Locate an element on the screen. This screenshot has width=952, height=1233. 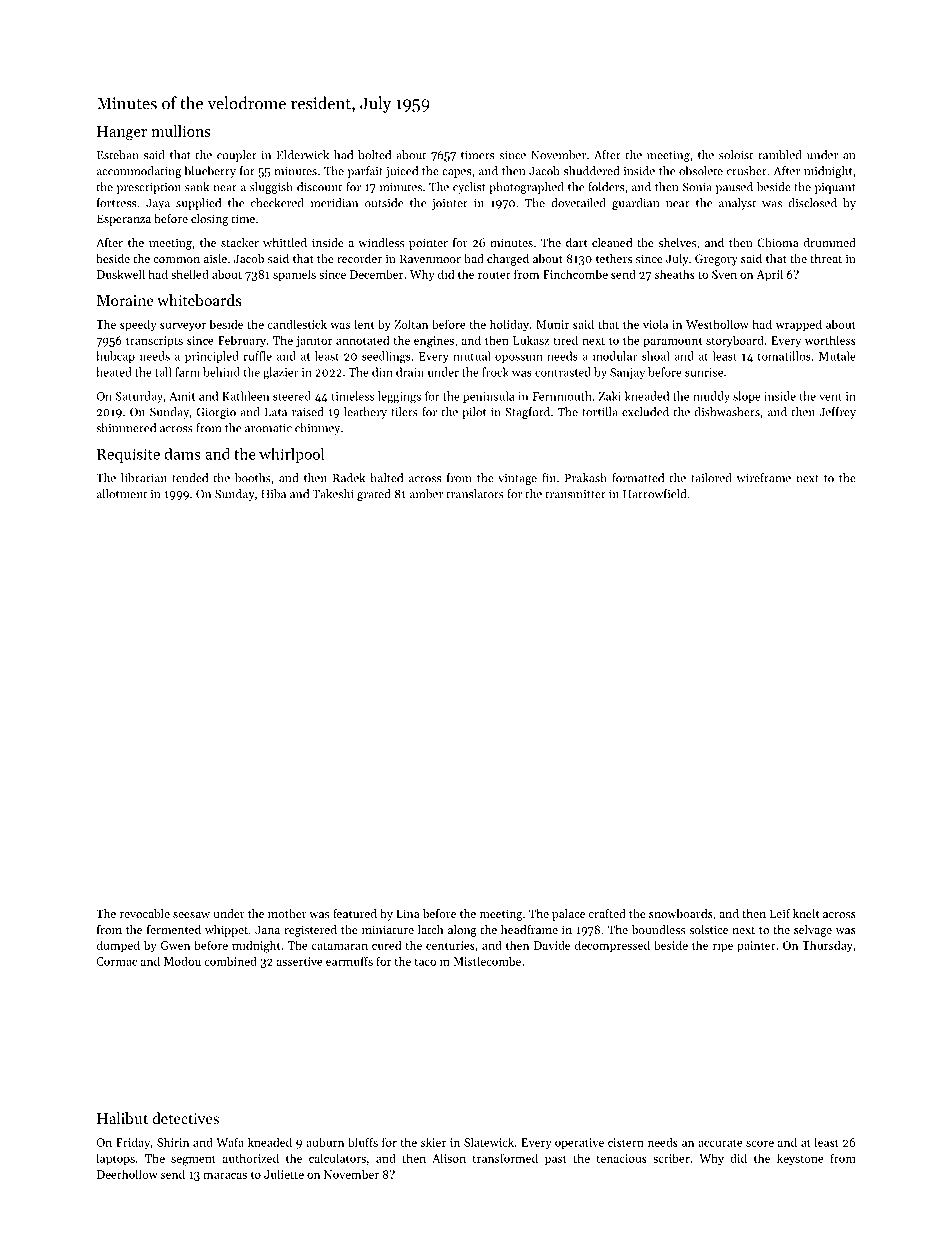
closing is located at coordinates (210, 220).
